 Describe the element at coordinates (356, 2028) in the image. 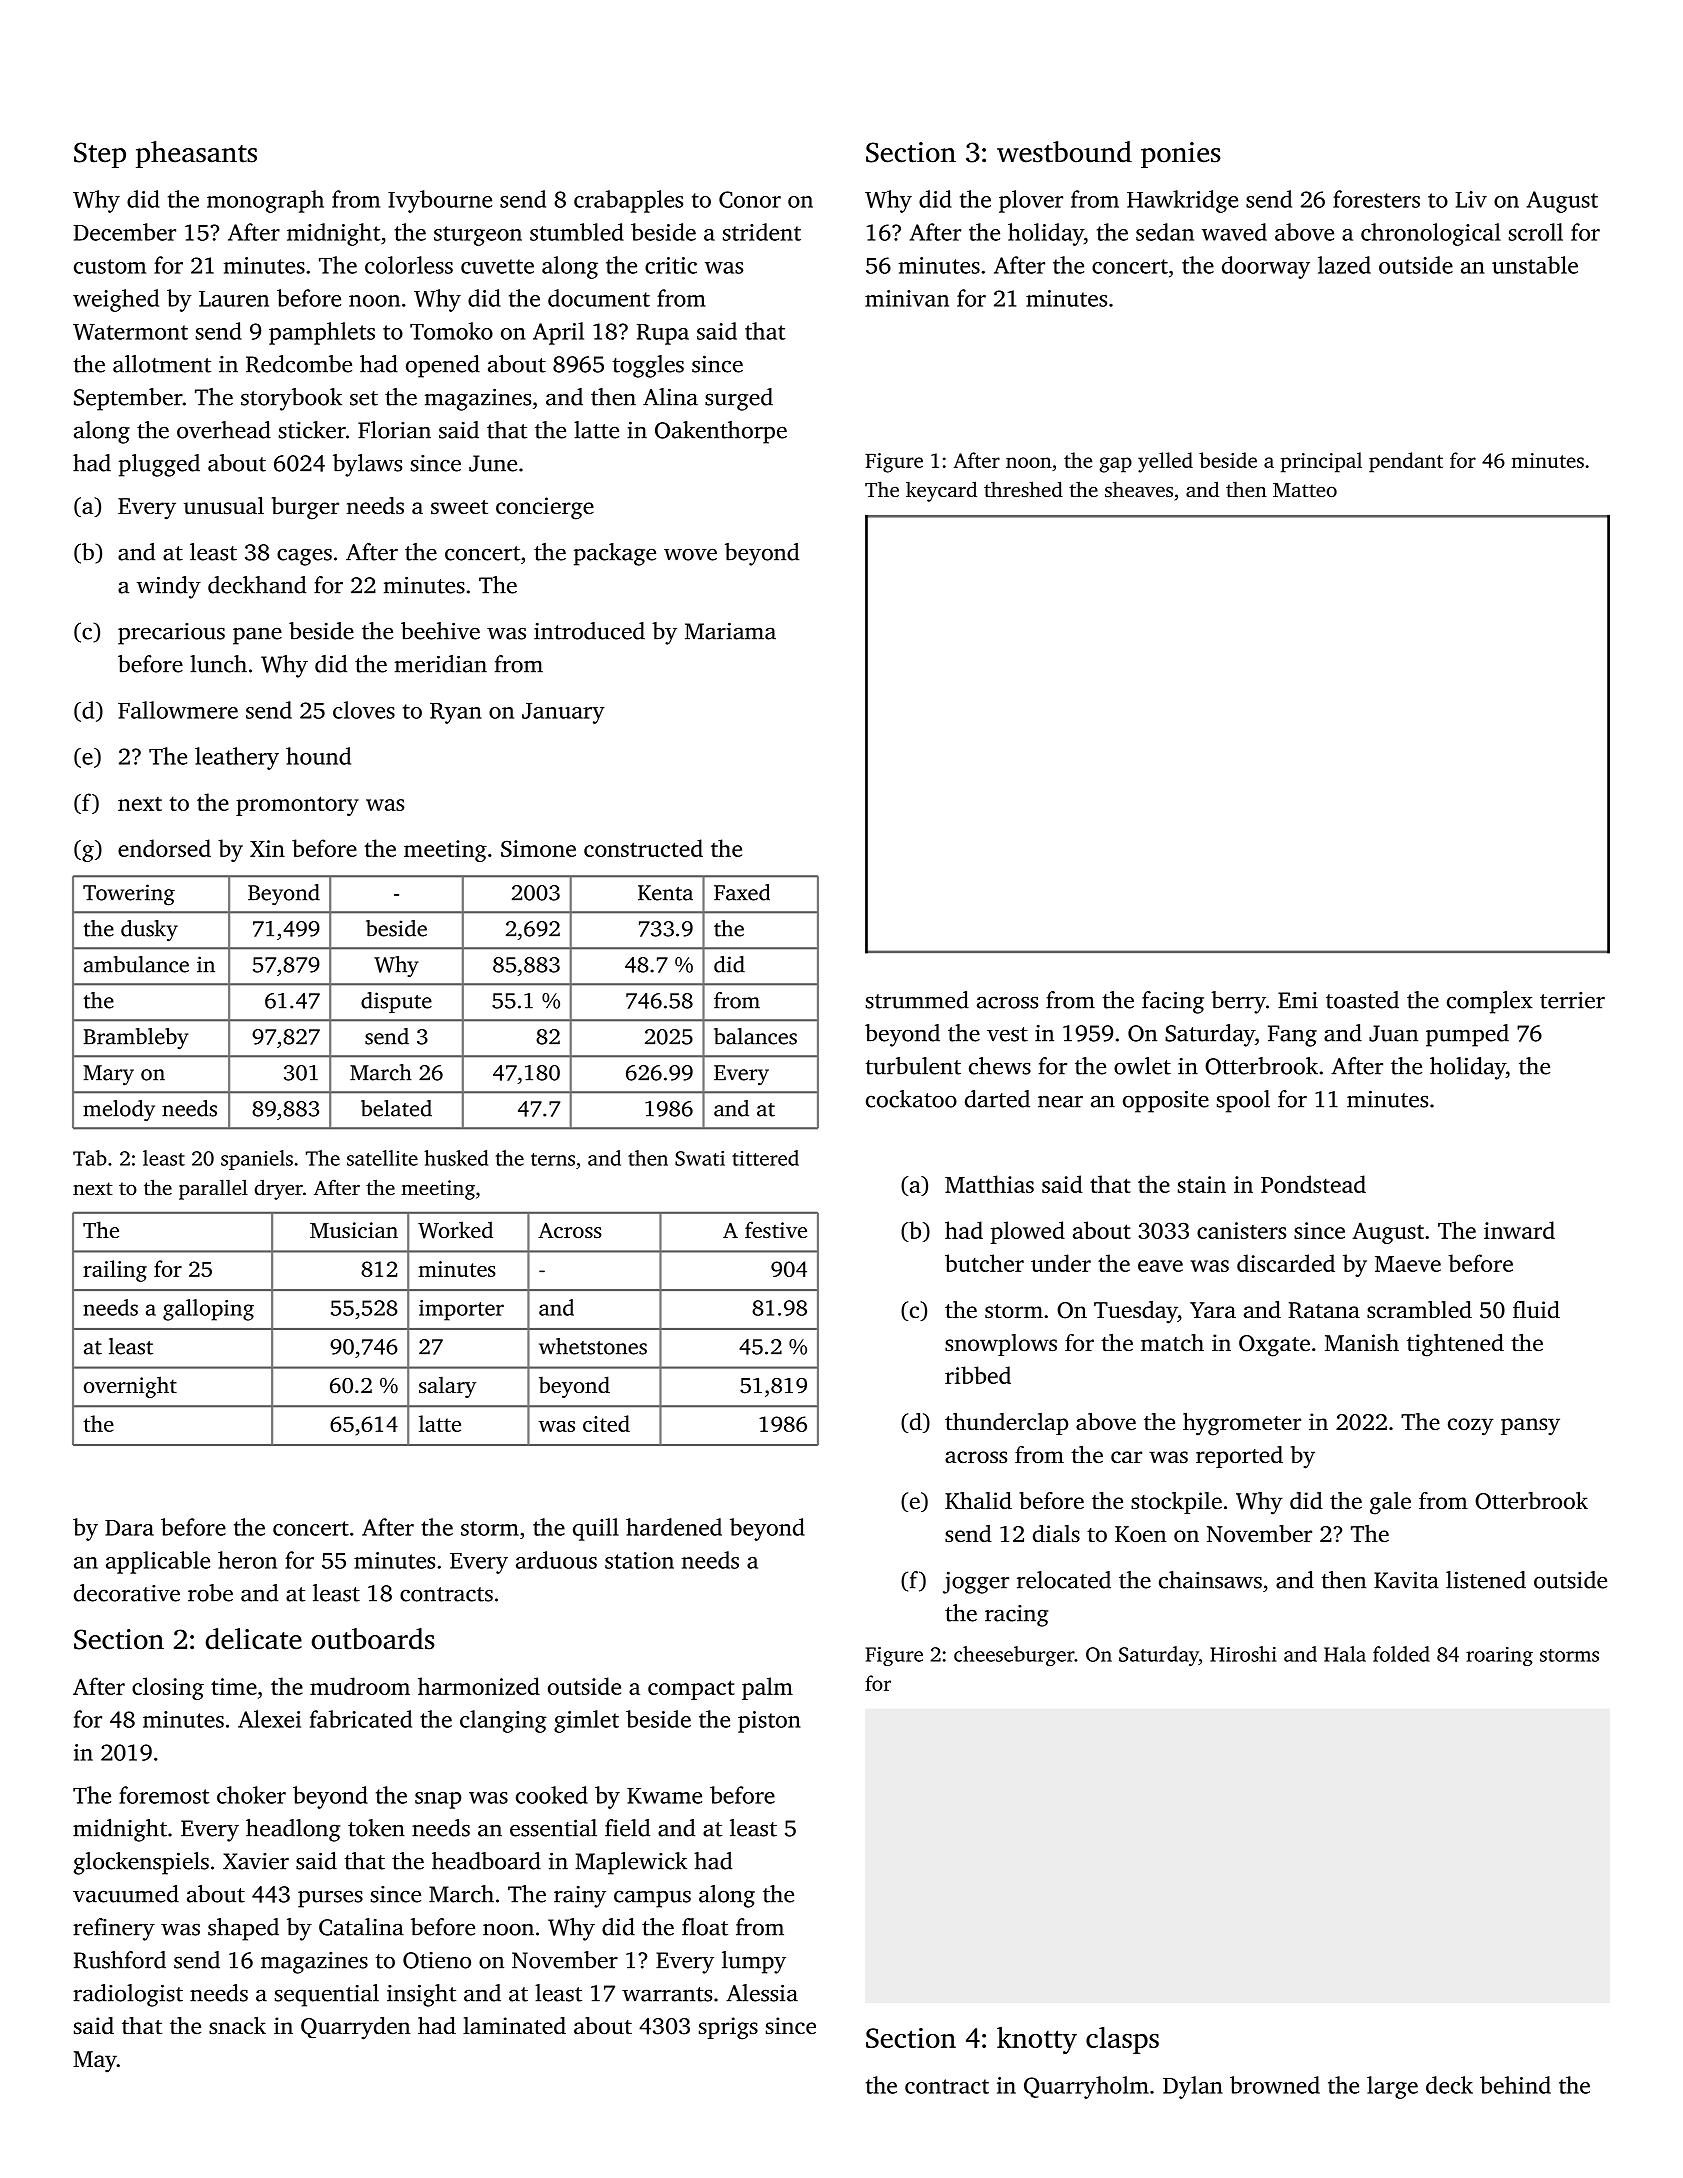

I see `Quarryden` at that location.
